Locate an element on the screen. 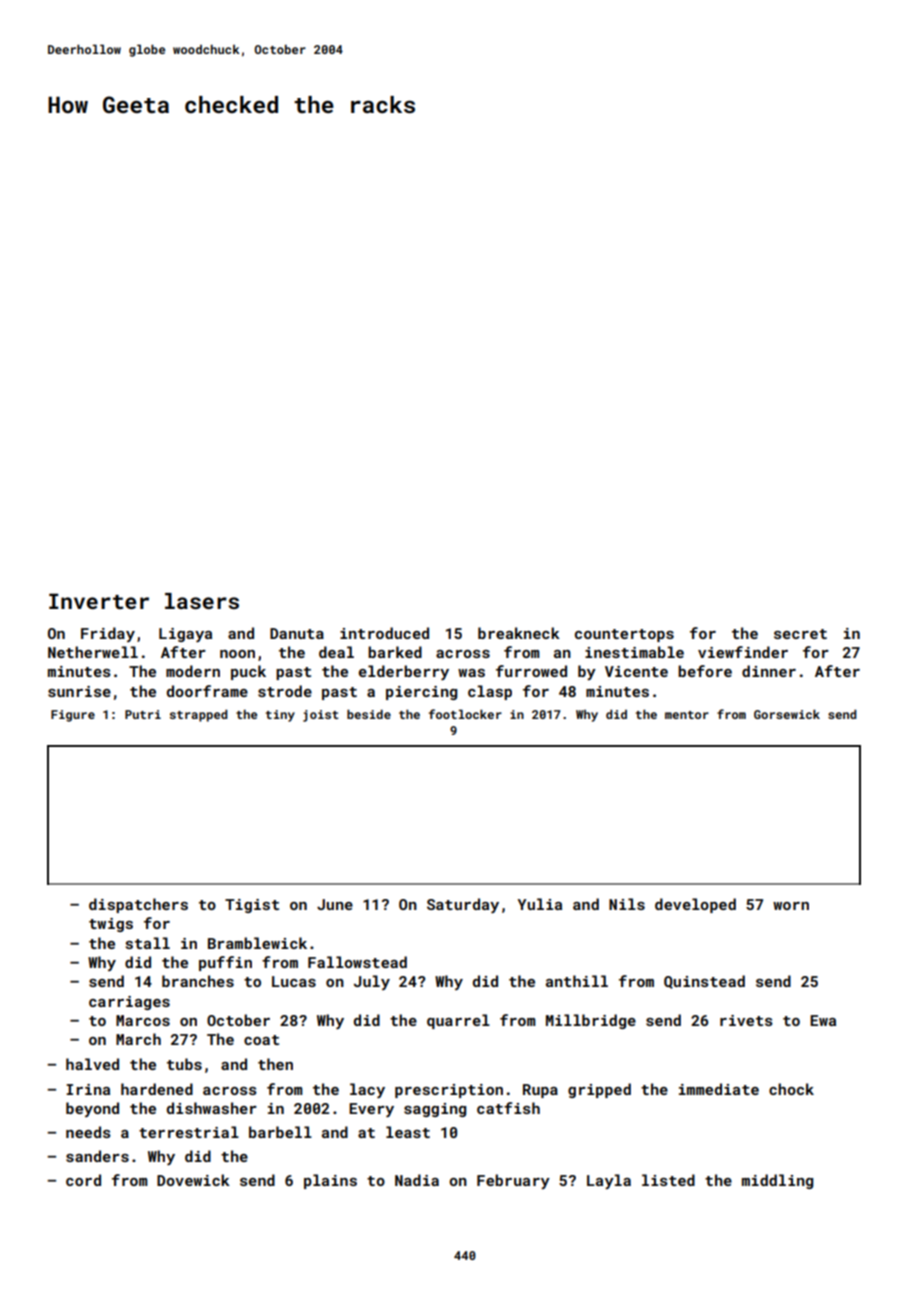 The width and height of the screenshot is (908, 1316). dispatchers is located at coordinates (138, 905).
